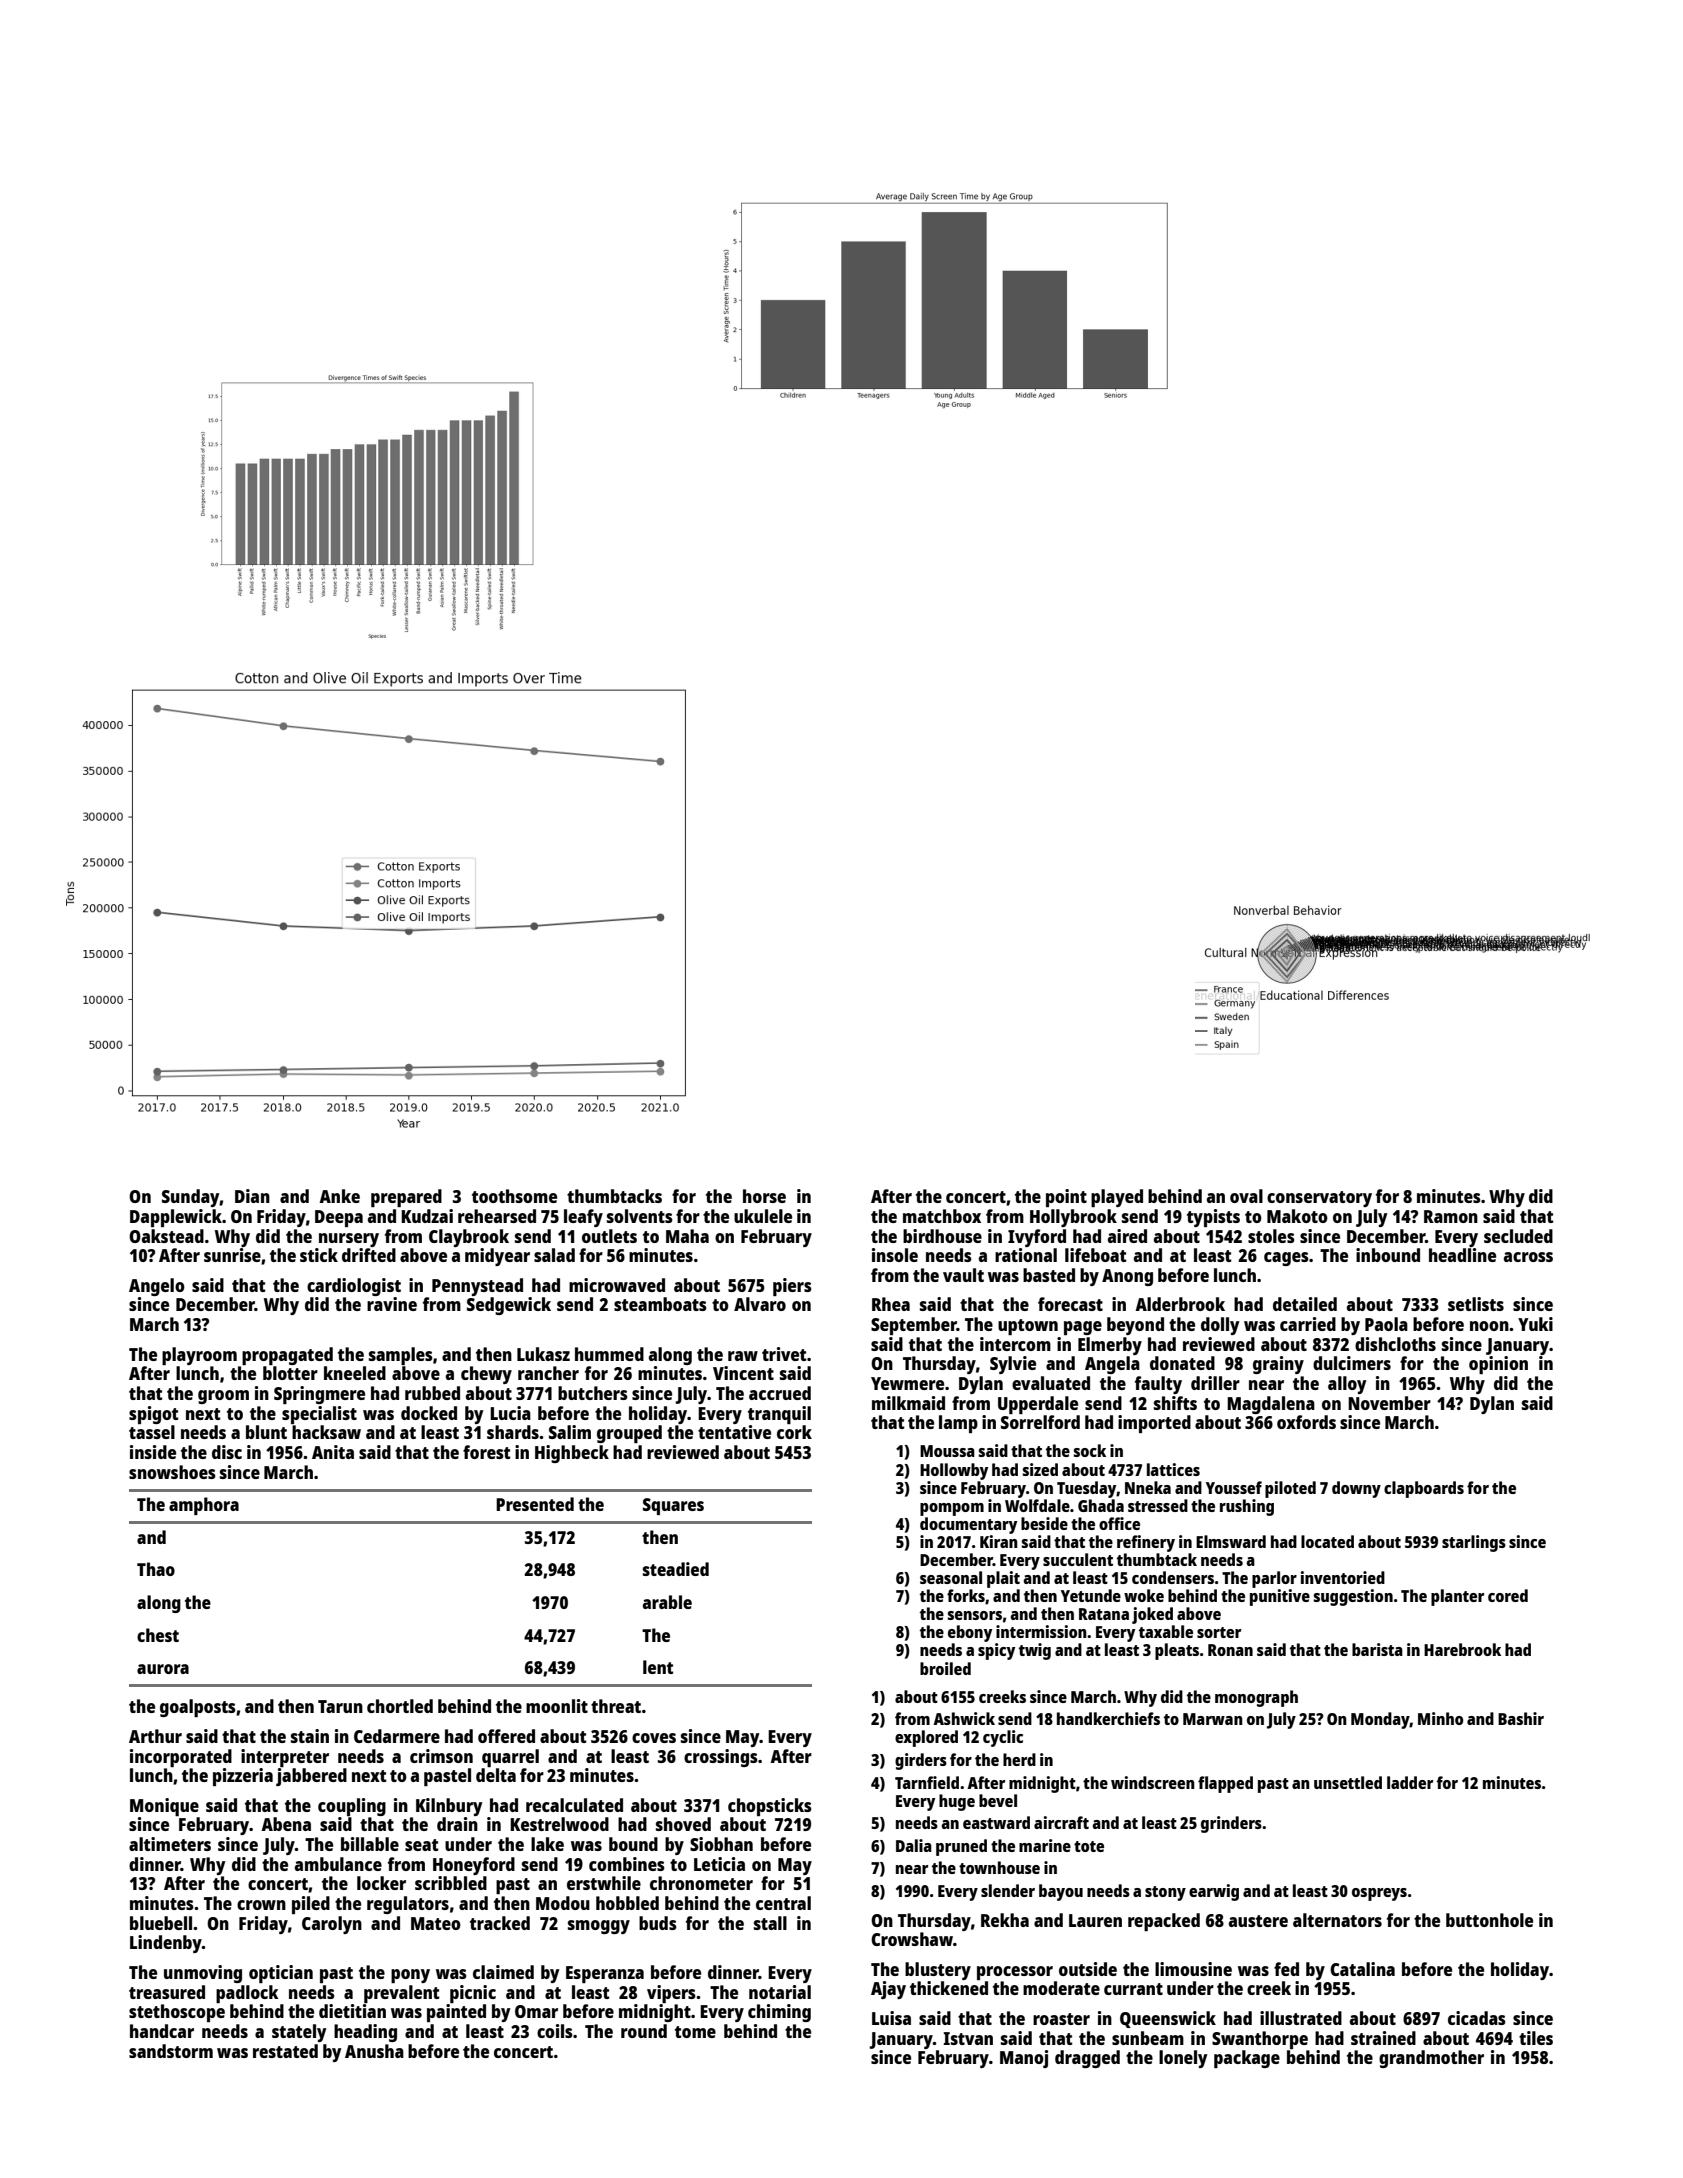 The width and height of the page is (1683, 2178). What do you see at coordinates (1352, 1363) in the page?
I see `dulcimers` at bounding box center [1352, 1363].
